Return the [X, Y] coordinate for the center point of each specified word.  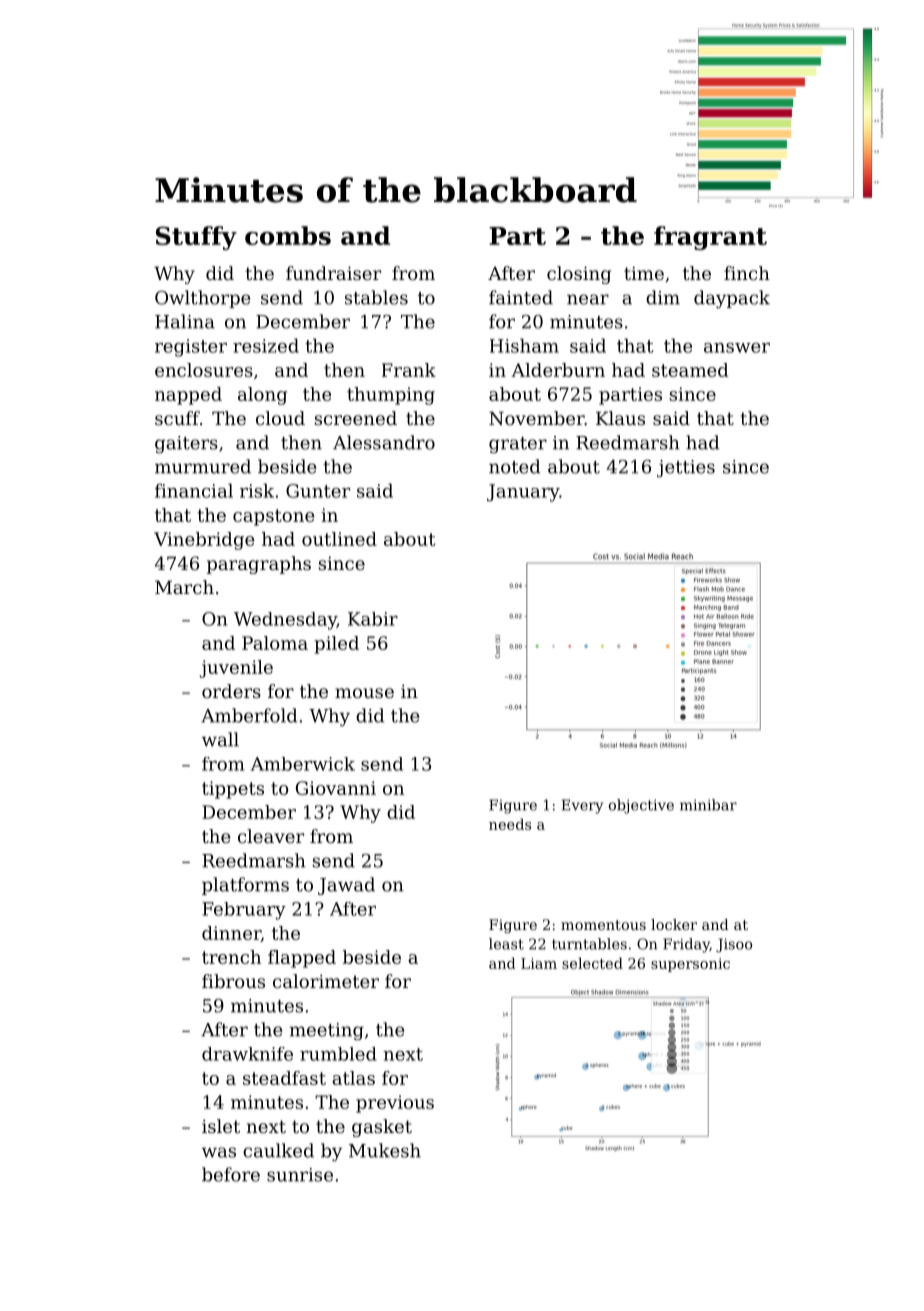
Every [582, 806]
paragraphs [259, 565]
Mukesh [385, 1150]
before [231, 1174]
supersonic [690, 965]
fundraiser [333, 273]
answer [737, 348]
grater [518, 445]
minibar [708, 805]
